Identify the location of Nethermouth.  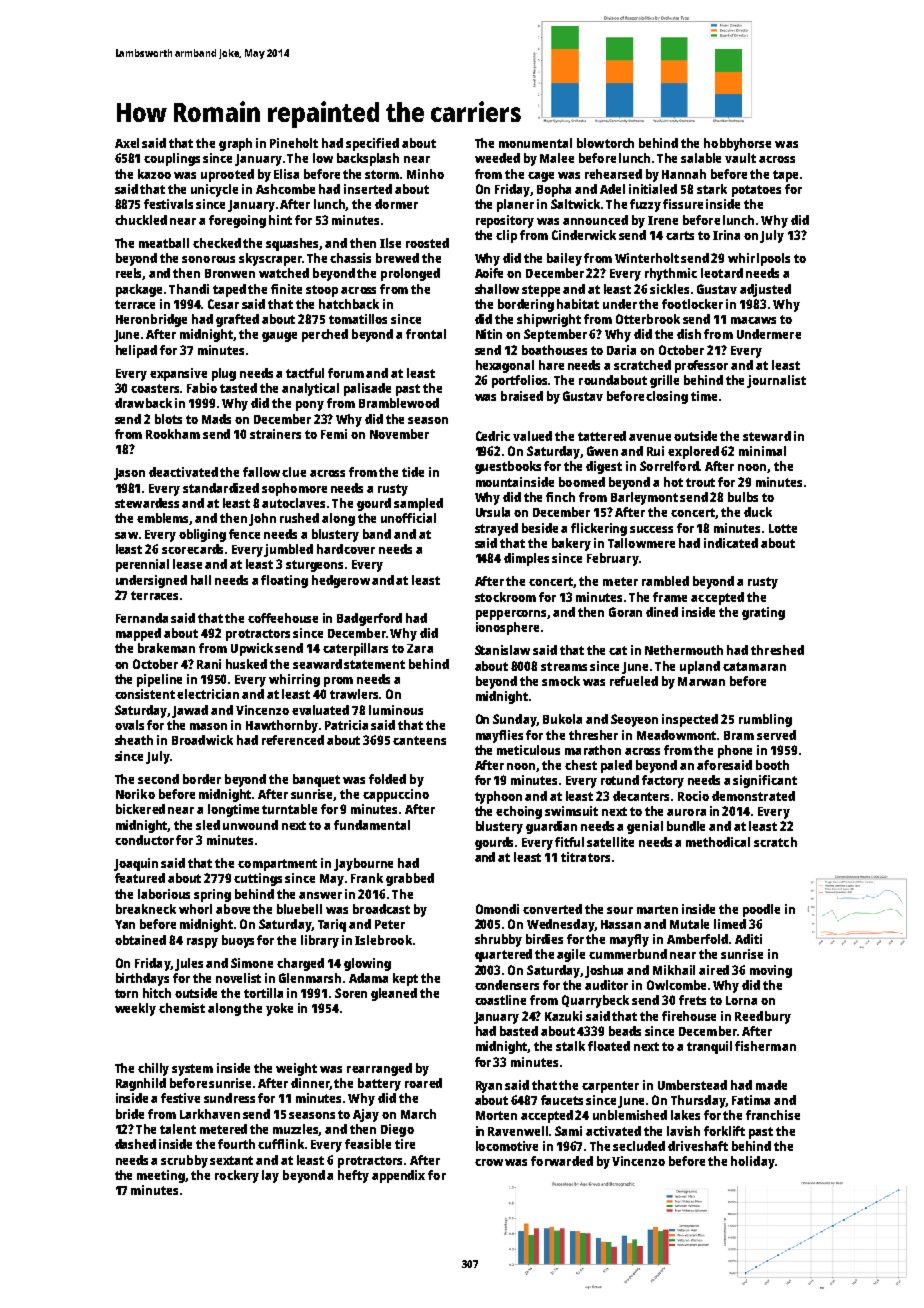
(684, 650).
